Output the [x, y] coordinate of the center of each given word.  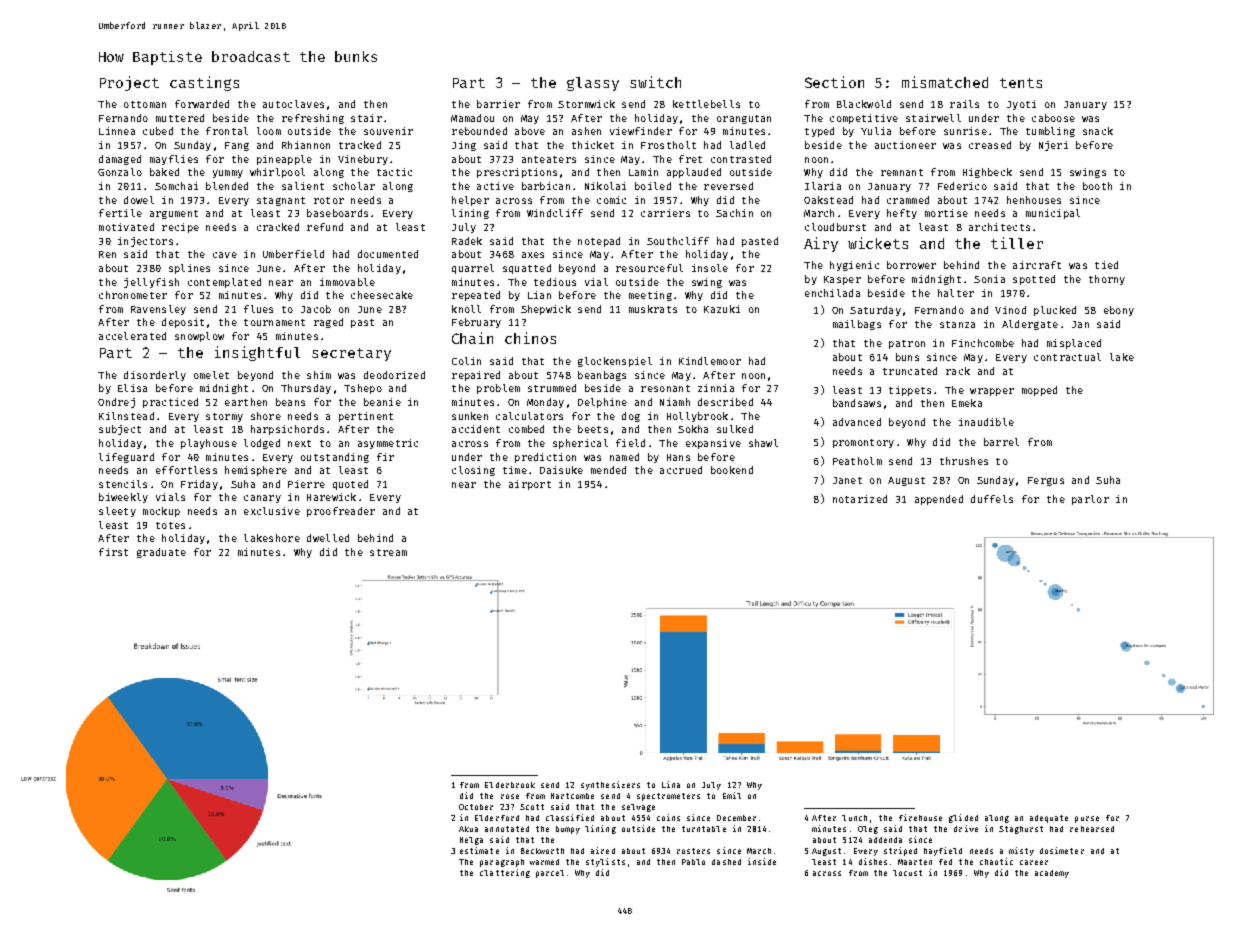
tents [1021, 83]
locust [907, 873]
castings [204, 83]
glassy [593, 84]
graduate [161, 553]
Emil [732, 795]
